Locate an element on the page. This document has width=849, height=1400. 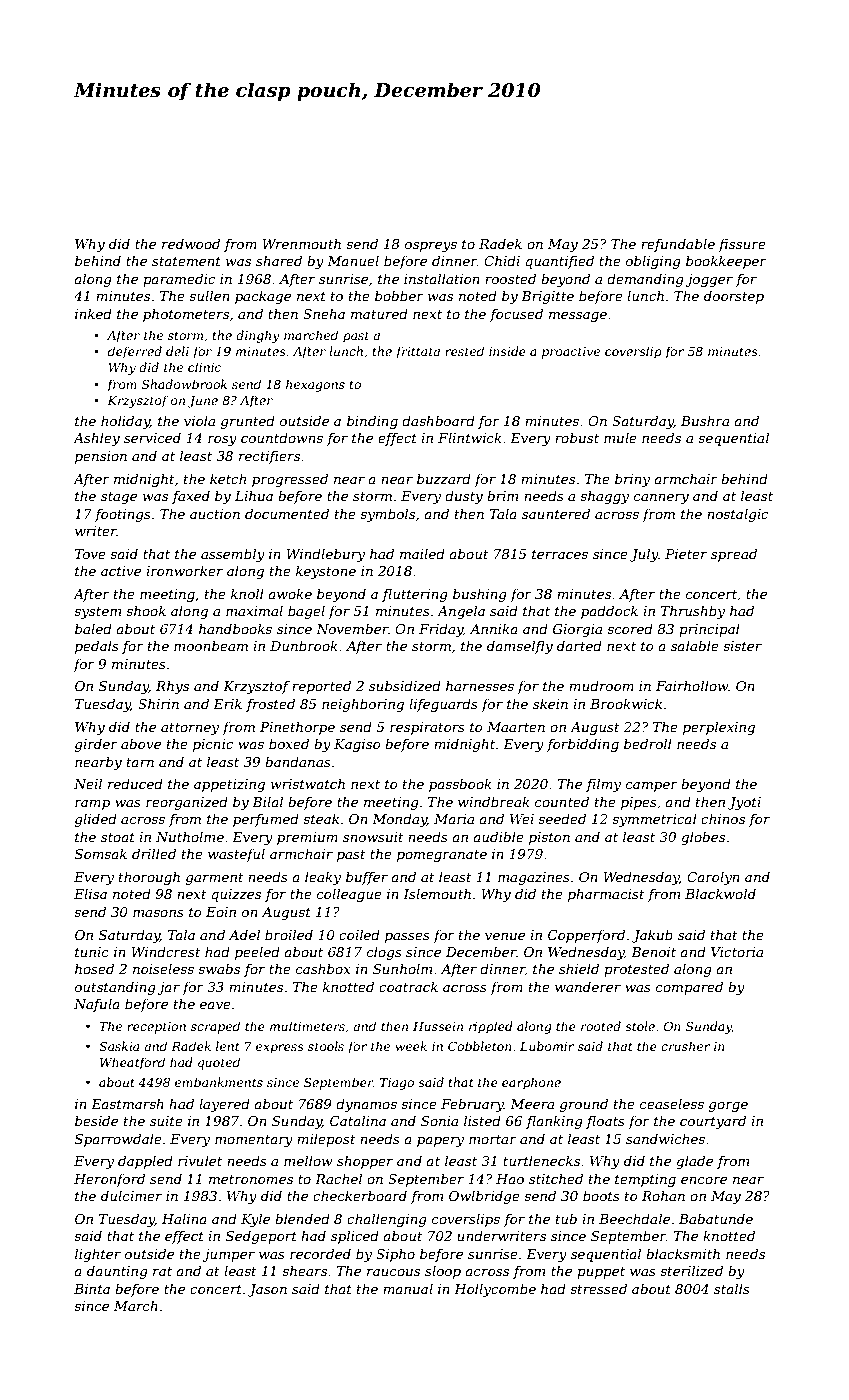
coatrack is located at coordinates (408, 986).
